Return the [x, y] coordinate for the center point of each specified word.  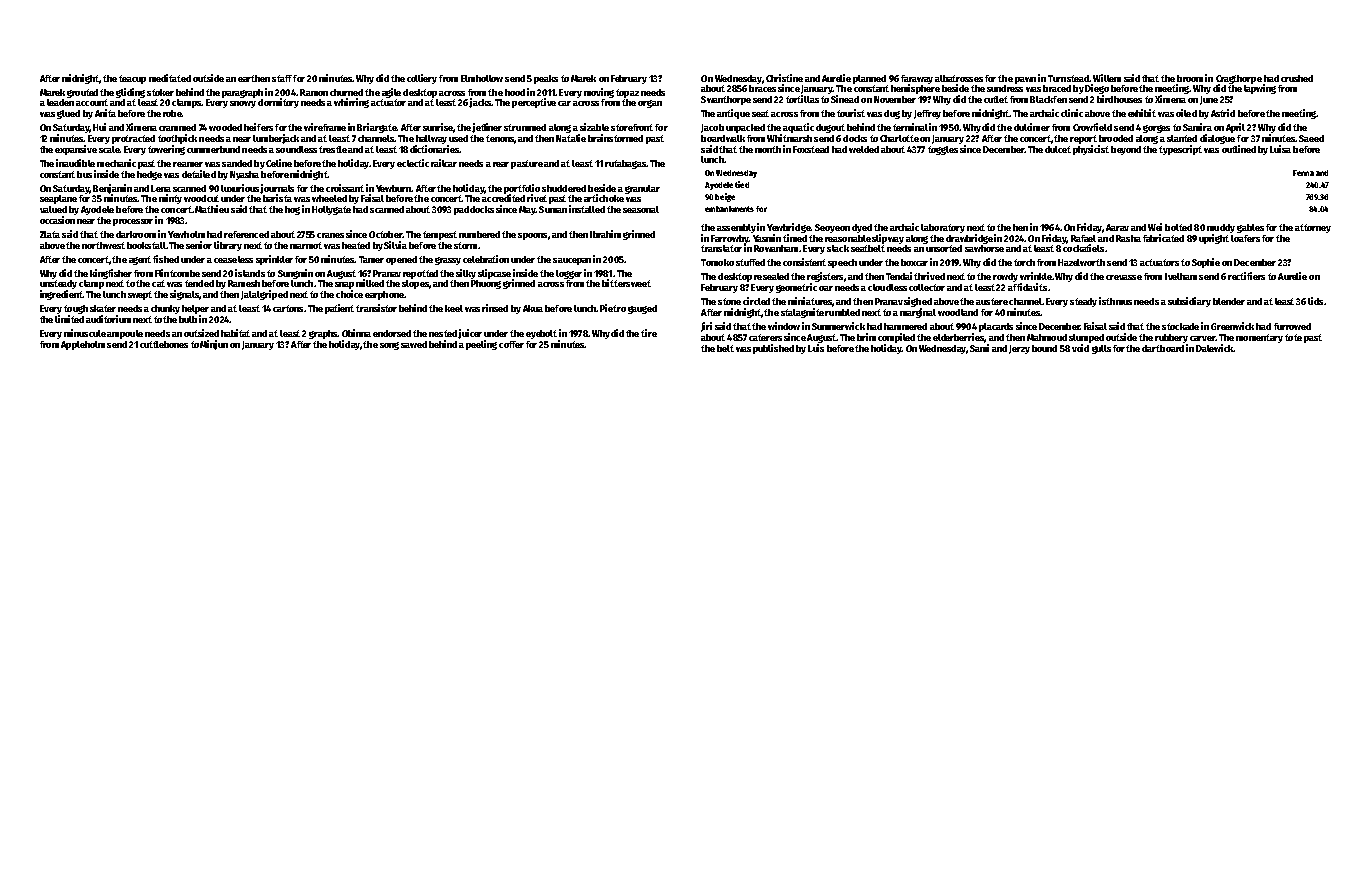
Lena [161, 188]
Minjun [214, 345]
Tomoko [717, 262]
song [389, 346]
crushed [1297, 78]
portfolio [522, 189]
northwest [103, 245]
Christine [784, 78]
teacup [132, 79]
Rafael [1083, 238]
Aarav [1117, 227]
